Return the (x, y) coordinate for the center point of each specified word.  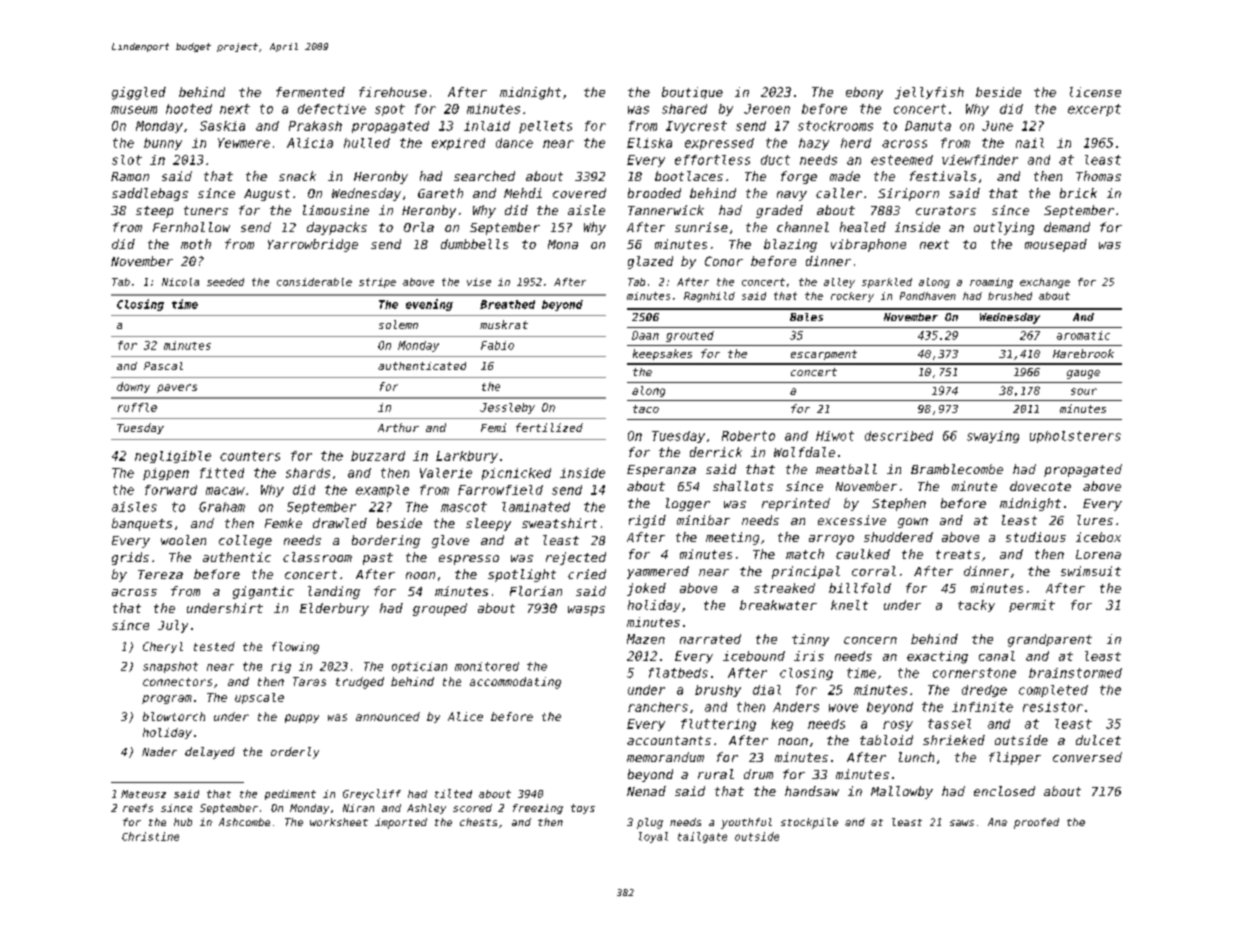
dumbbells (474, 244)
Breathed (507, 304)
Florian (536, 591)
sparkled (887, 283)
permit (1032, 606)
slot (127, 160)
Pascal (163, 366)
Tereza (160, 574)
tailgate (702, 837)
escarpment (824, 355)
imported (401, 823)
